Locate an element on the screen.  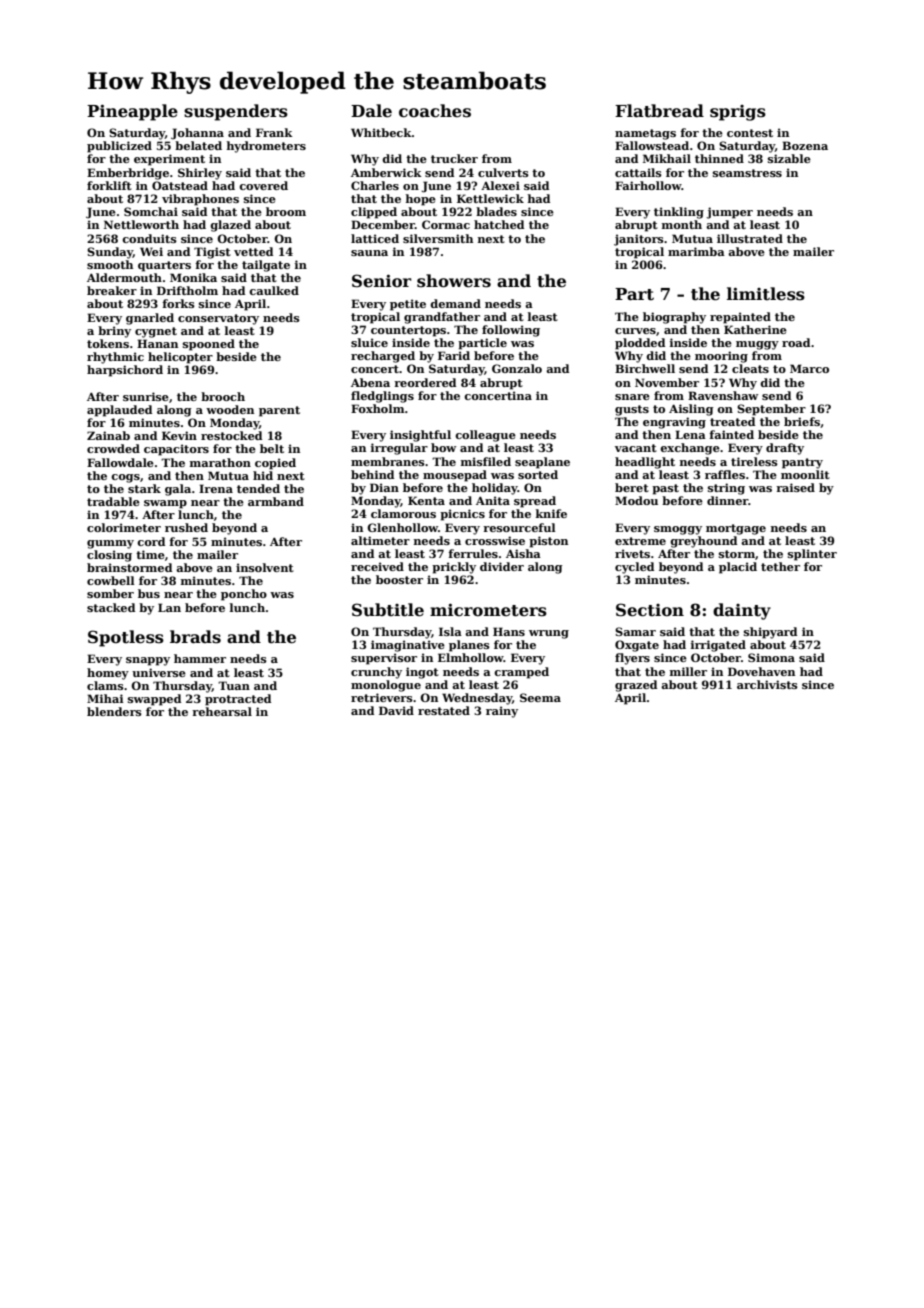
rehearsal is located at coordinates (222, 711).
